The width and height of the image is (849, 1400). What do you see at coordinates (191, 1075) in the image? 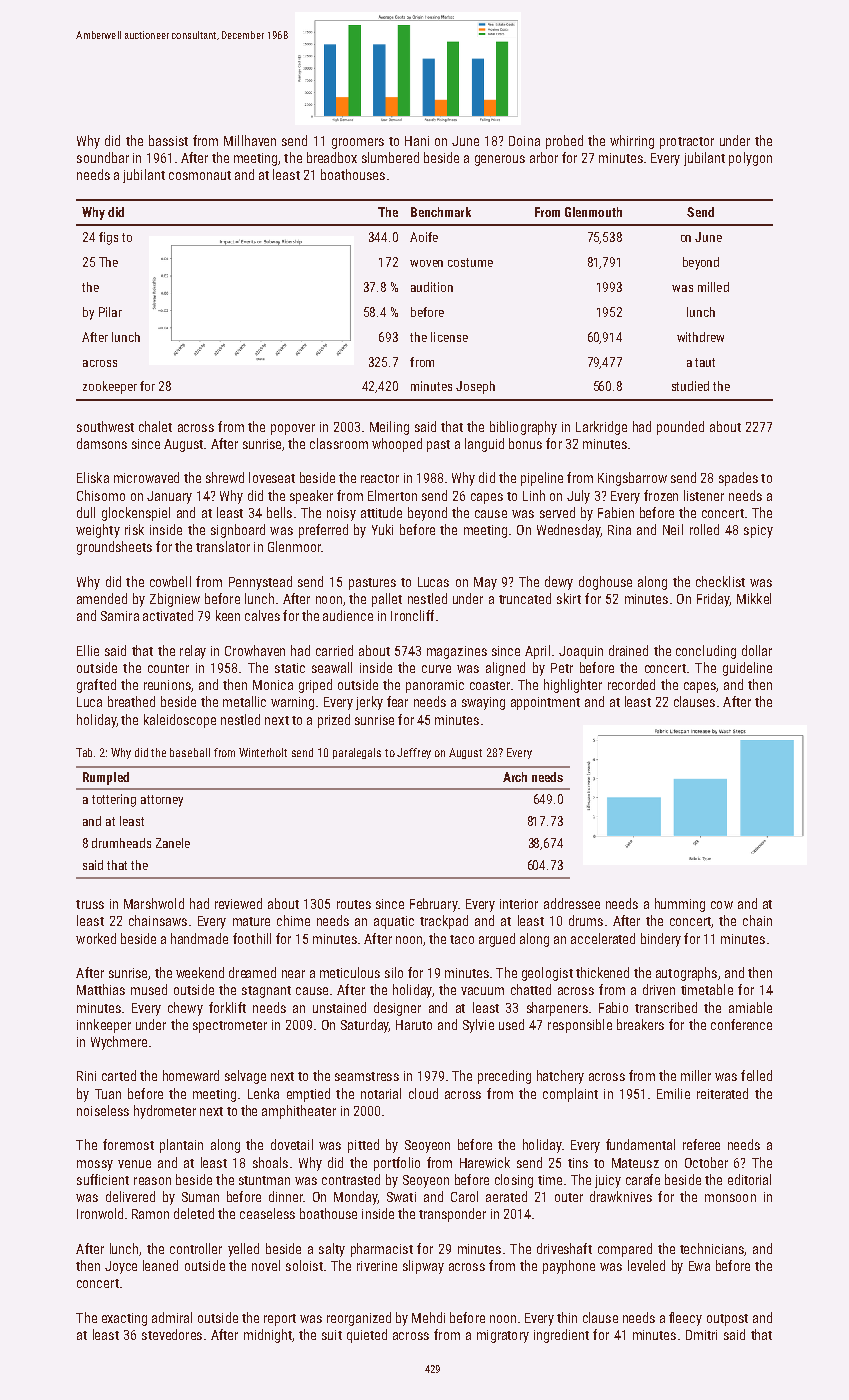
I see `homeward` at bounding box center [191, 1075].
